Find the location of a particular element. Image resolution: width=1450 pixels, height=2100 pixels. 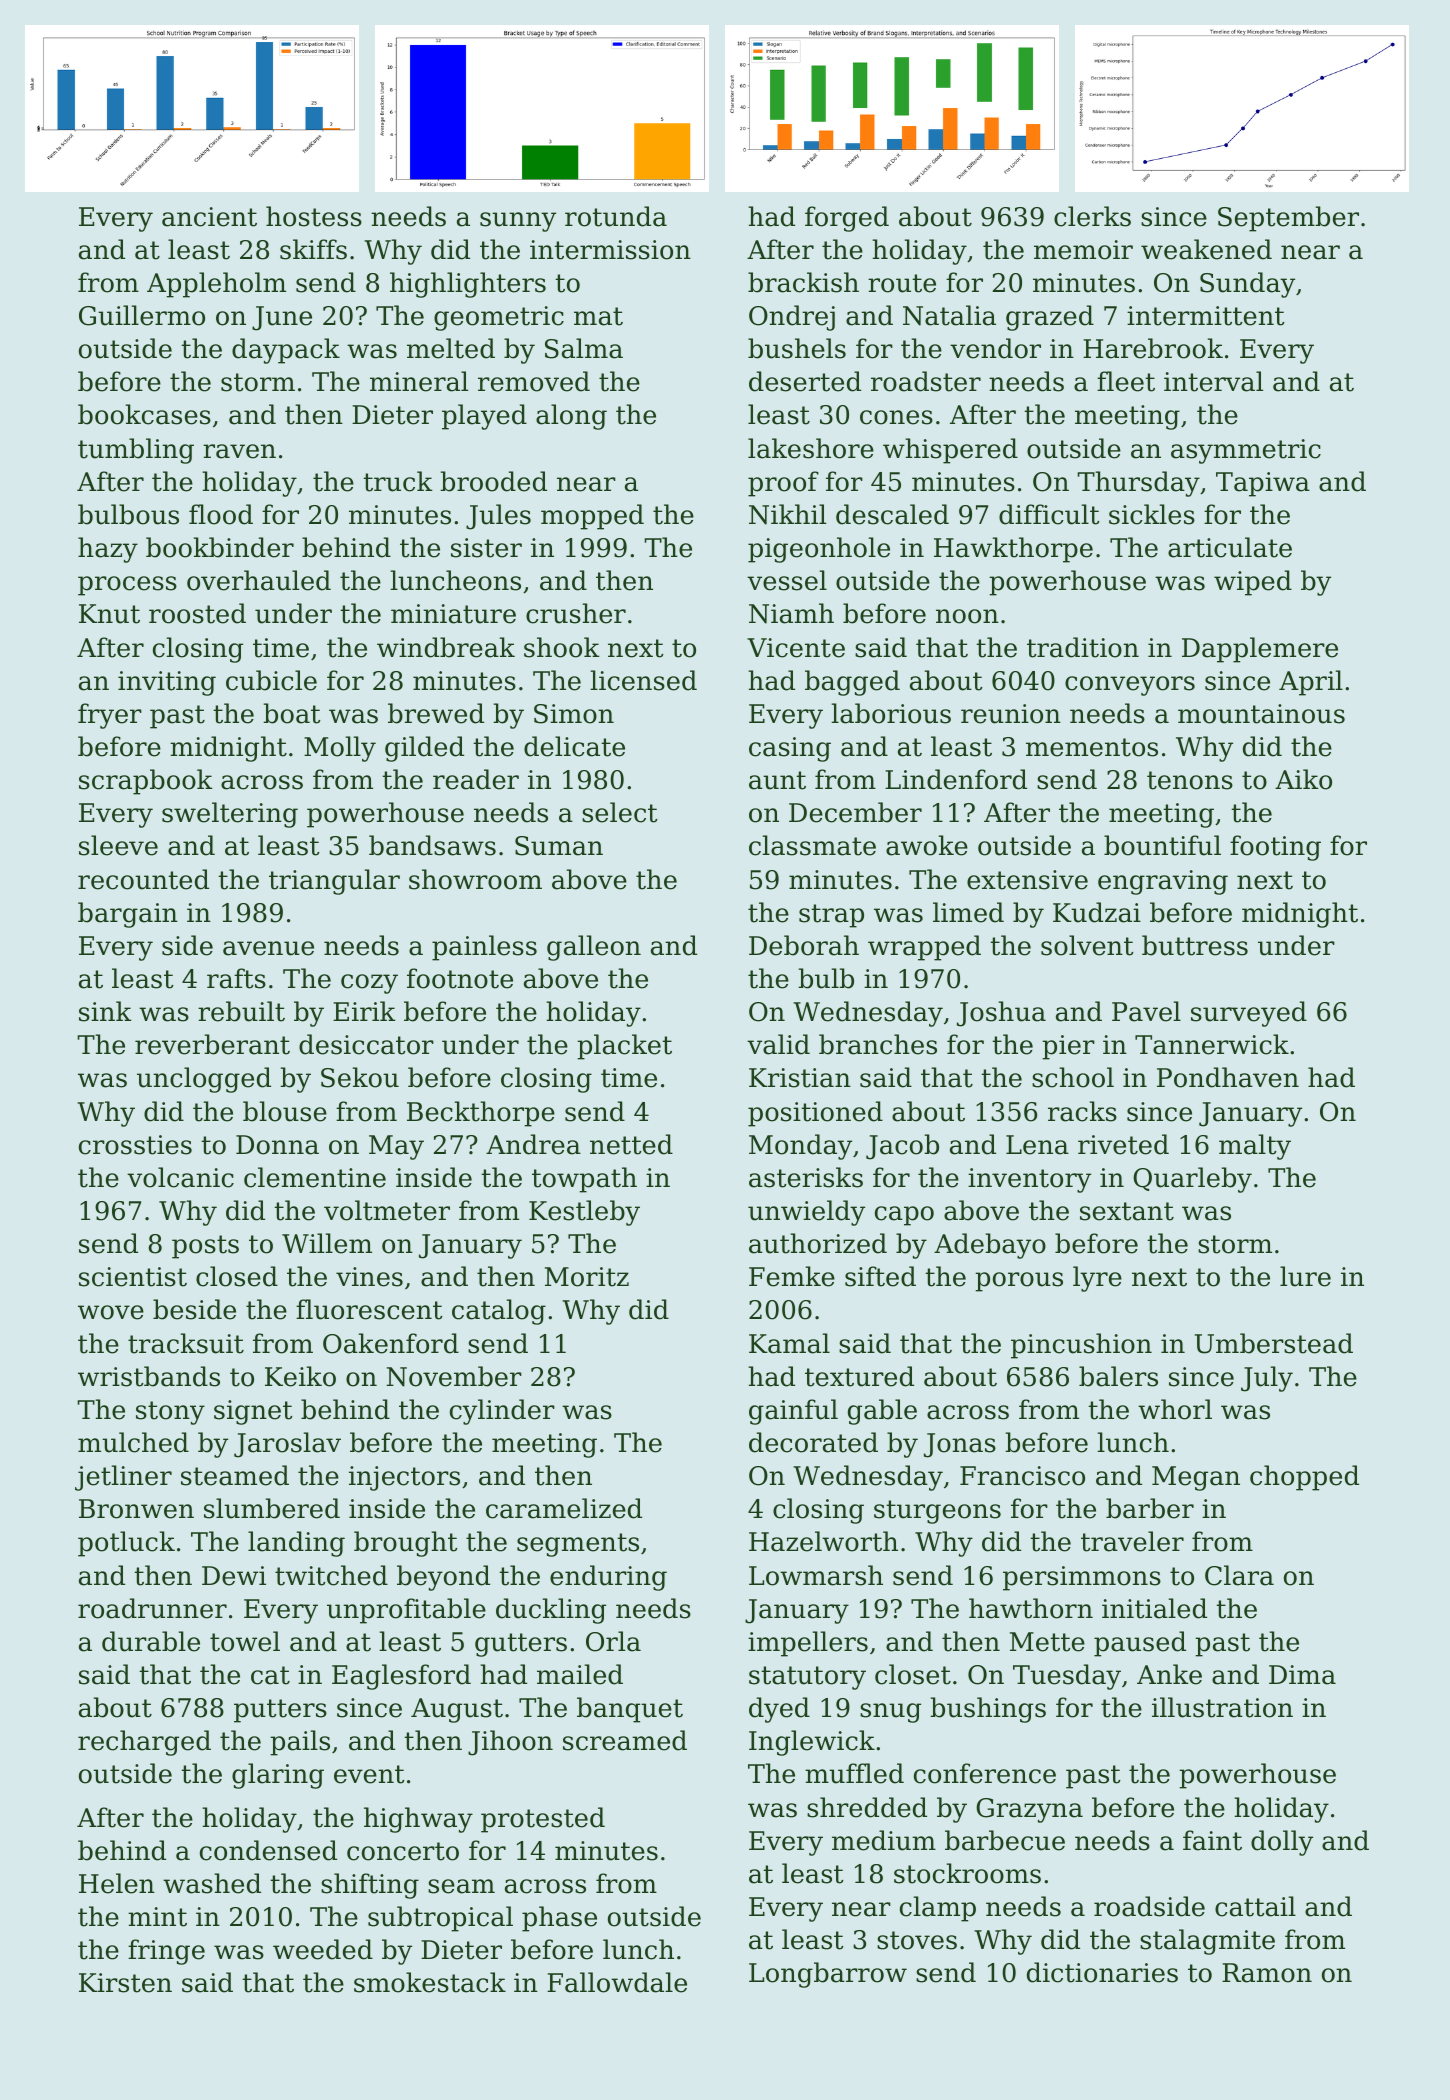

Fallowdale is located at coordinates (617, 1982).
